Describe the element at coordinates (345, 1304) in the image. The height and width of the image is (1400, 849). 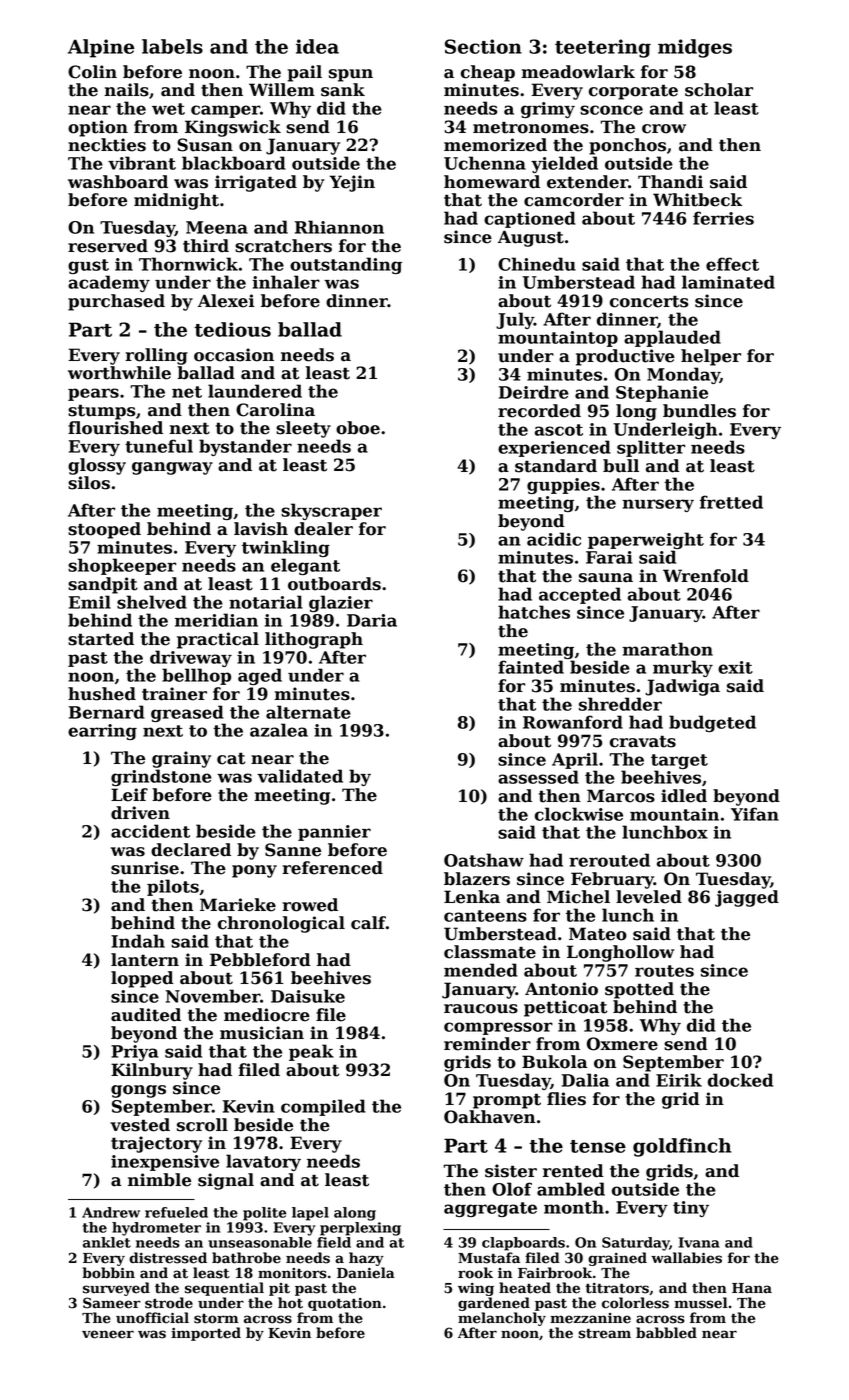
I see `quotation` at that location.
